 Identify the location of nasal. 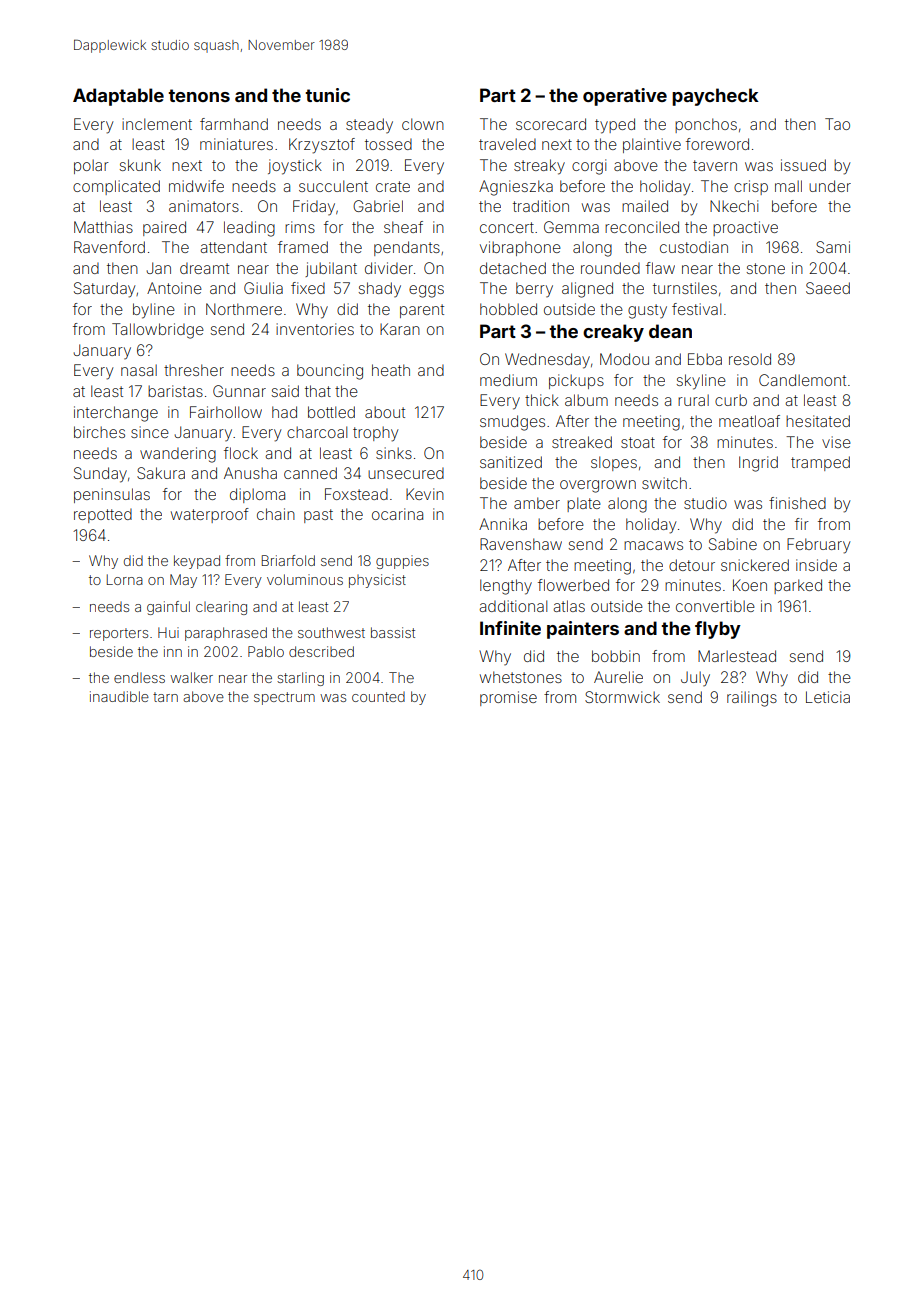
(139, 370).
